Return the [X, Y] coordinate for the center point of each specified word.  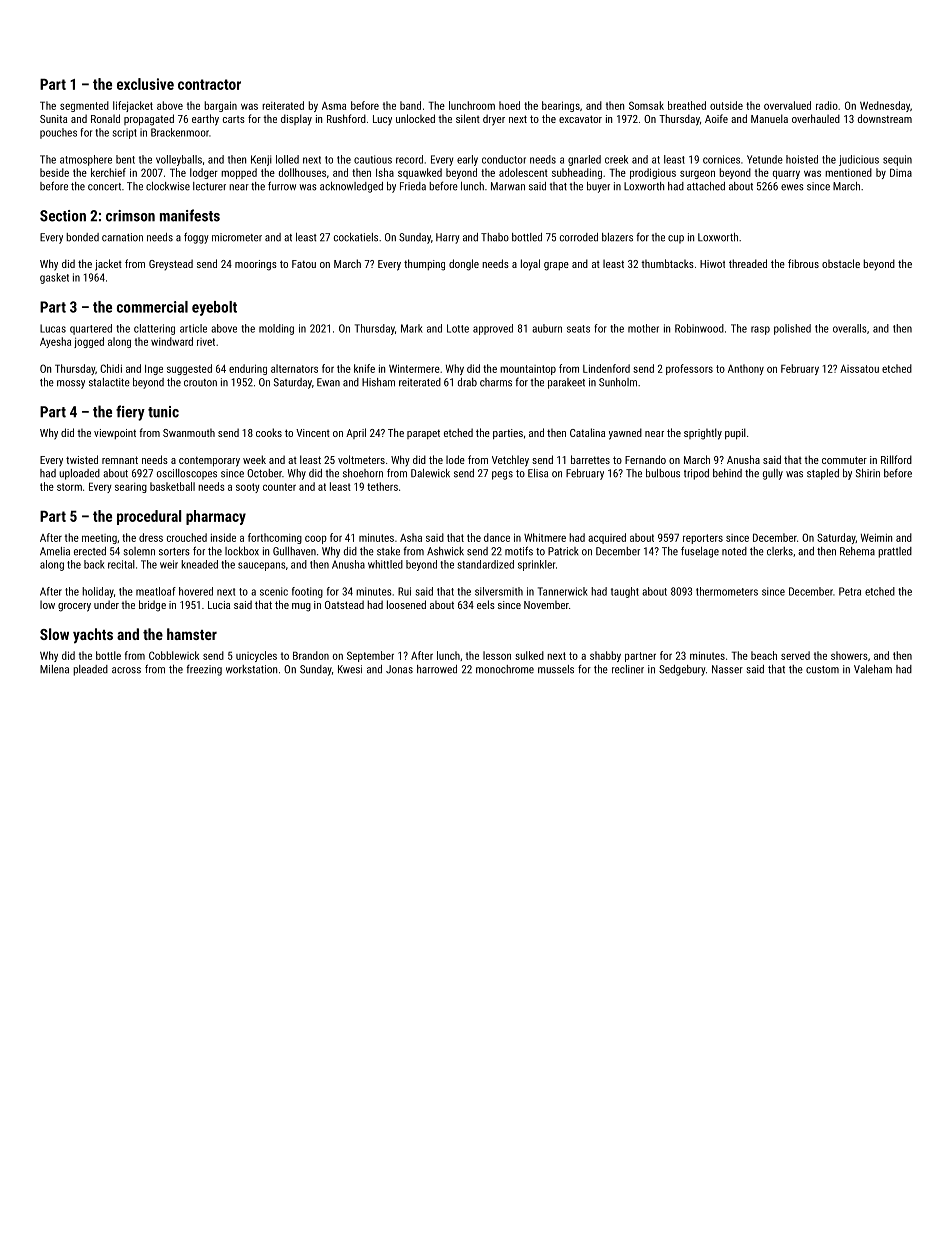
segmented [84, 106]
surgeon [697, 174]
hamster [192, 634]
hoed [509, 105]
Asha [411, 537]
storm [69, 487]
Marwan [508, 186]
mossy [71, 384]
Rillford [896, 459]
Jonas [399, 669]
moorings [256, 265]
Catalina [587, 432]
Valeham [873, 669]
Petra [850, 591]
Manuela [769, 118]
